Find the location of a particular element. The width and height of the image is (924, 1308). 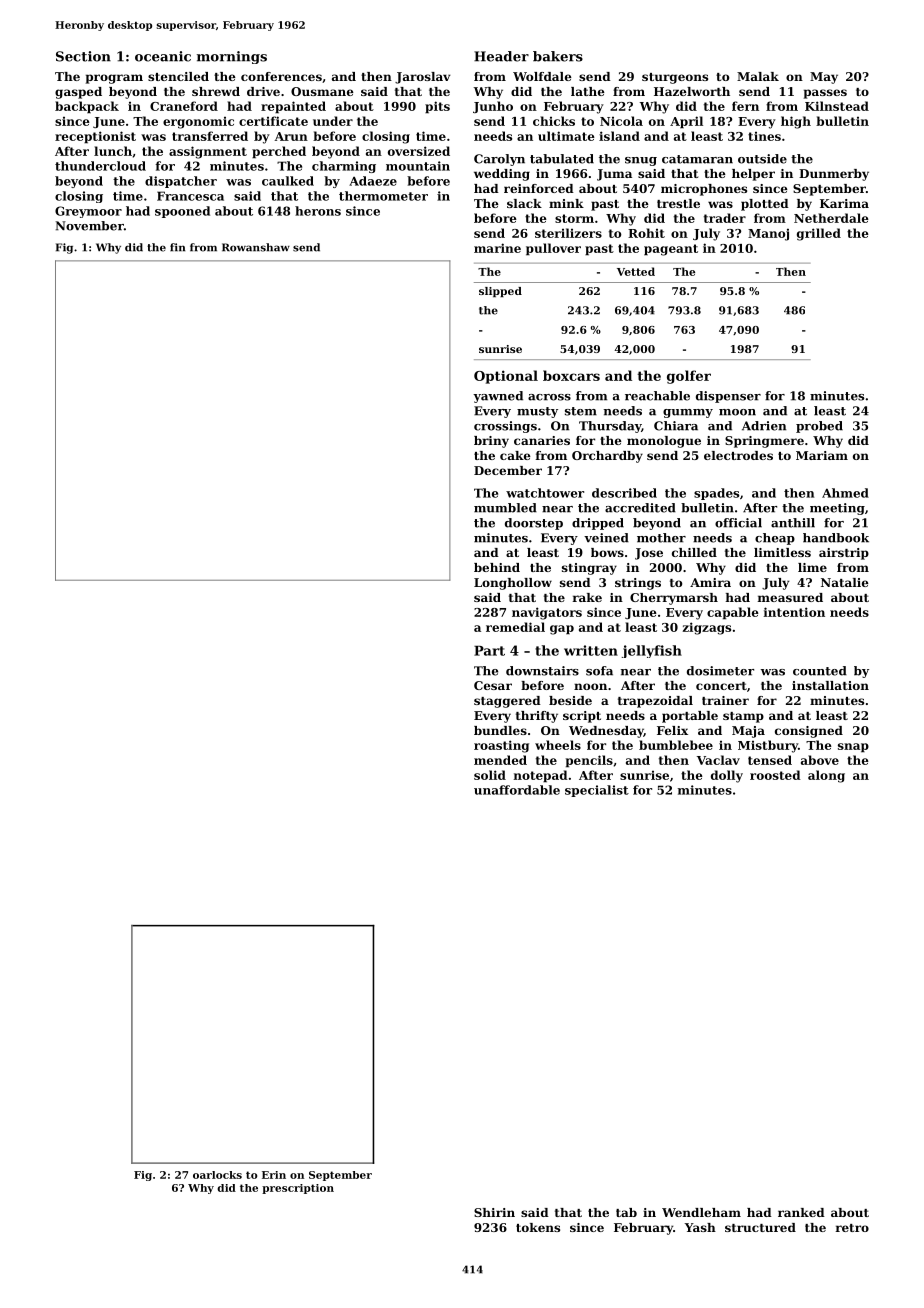

Erin is located at coordinates (274, 1175).
